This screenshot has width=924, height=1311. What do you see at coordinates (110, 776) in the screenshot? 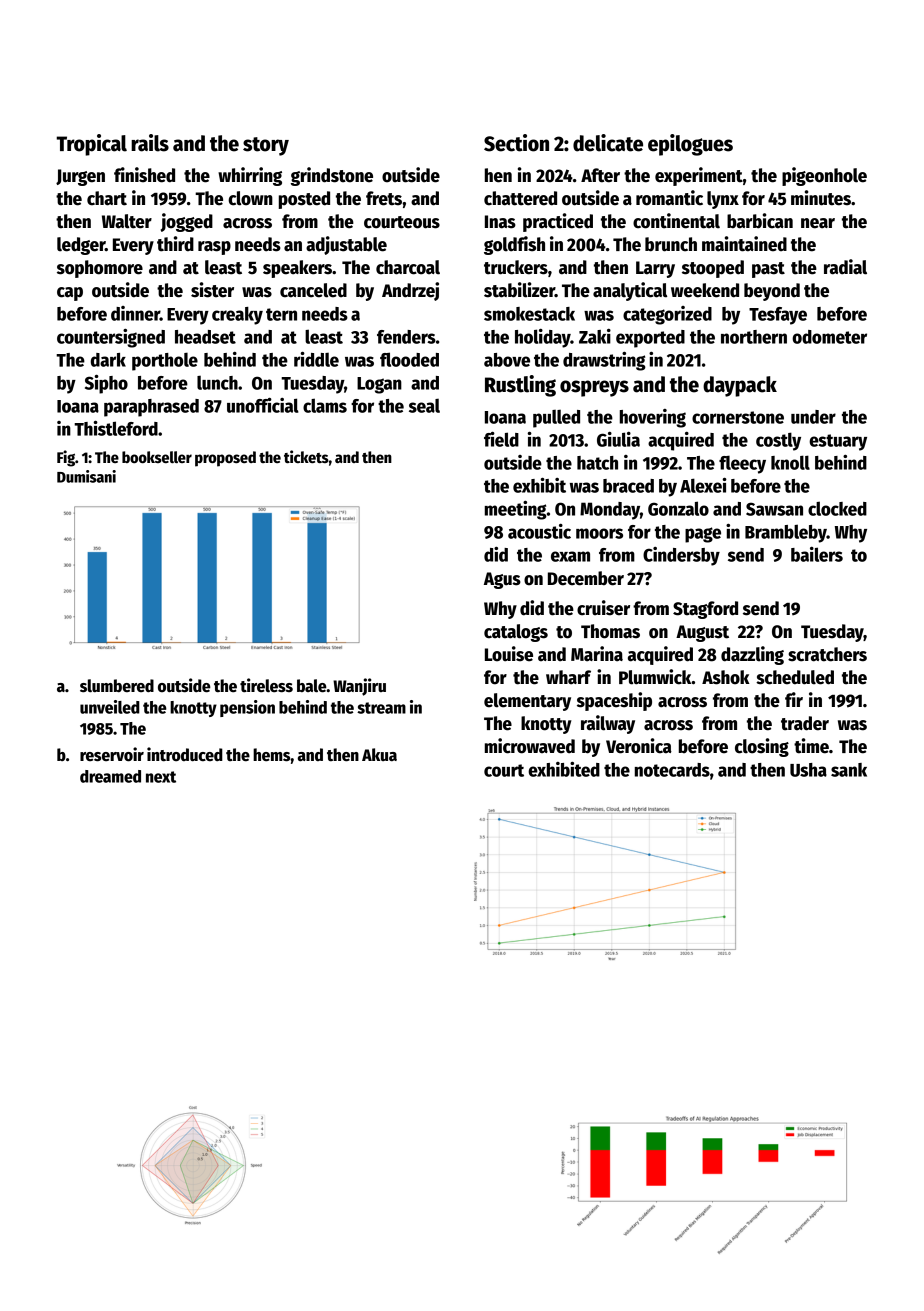
I see `dreamed` at bounding box center [110, 776].
